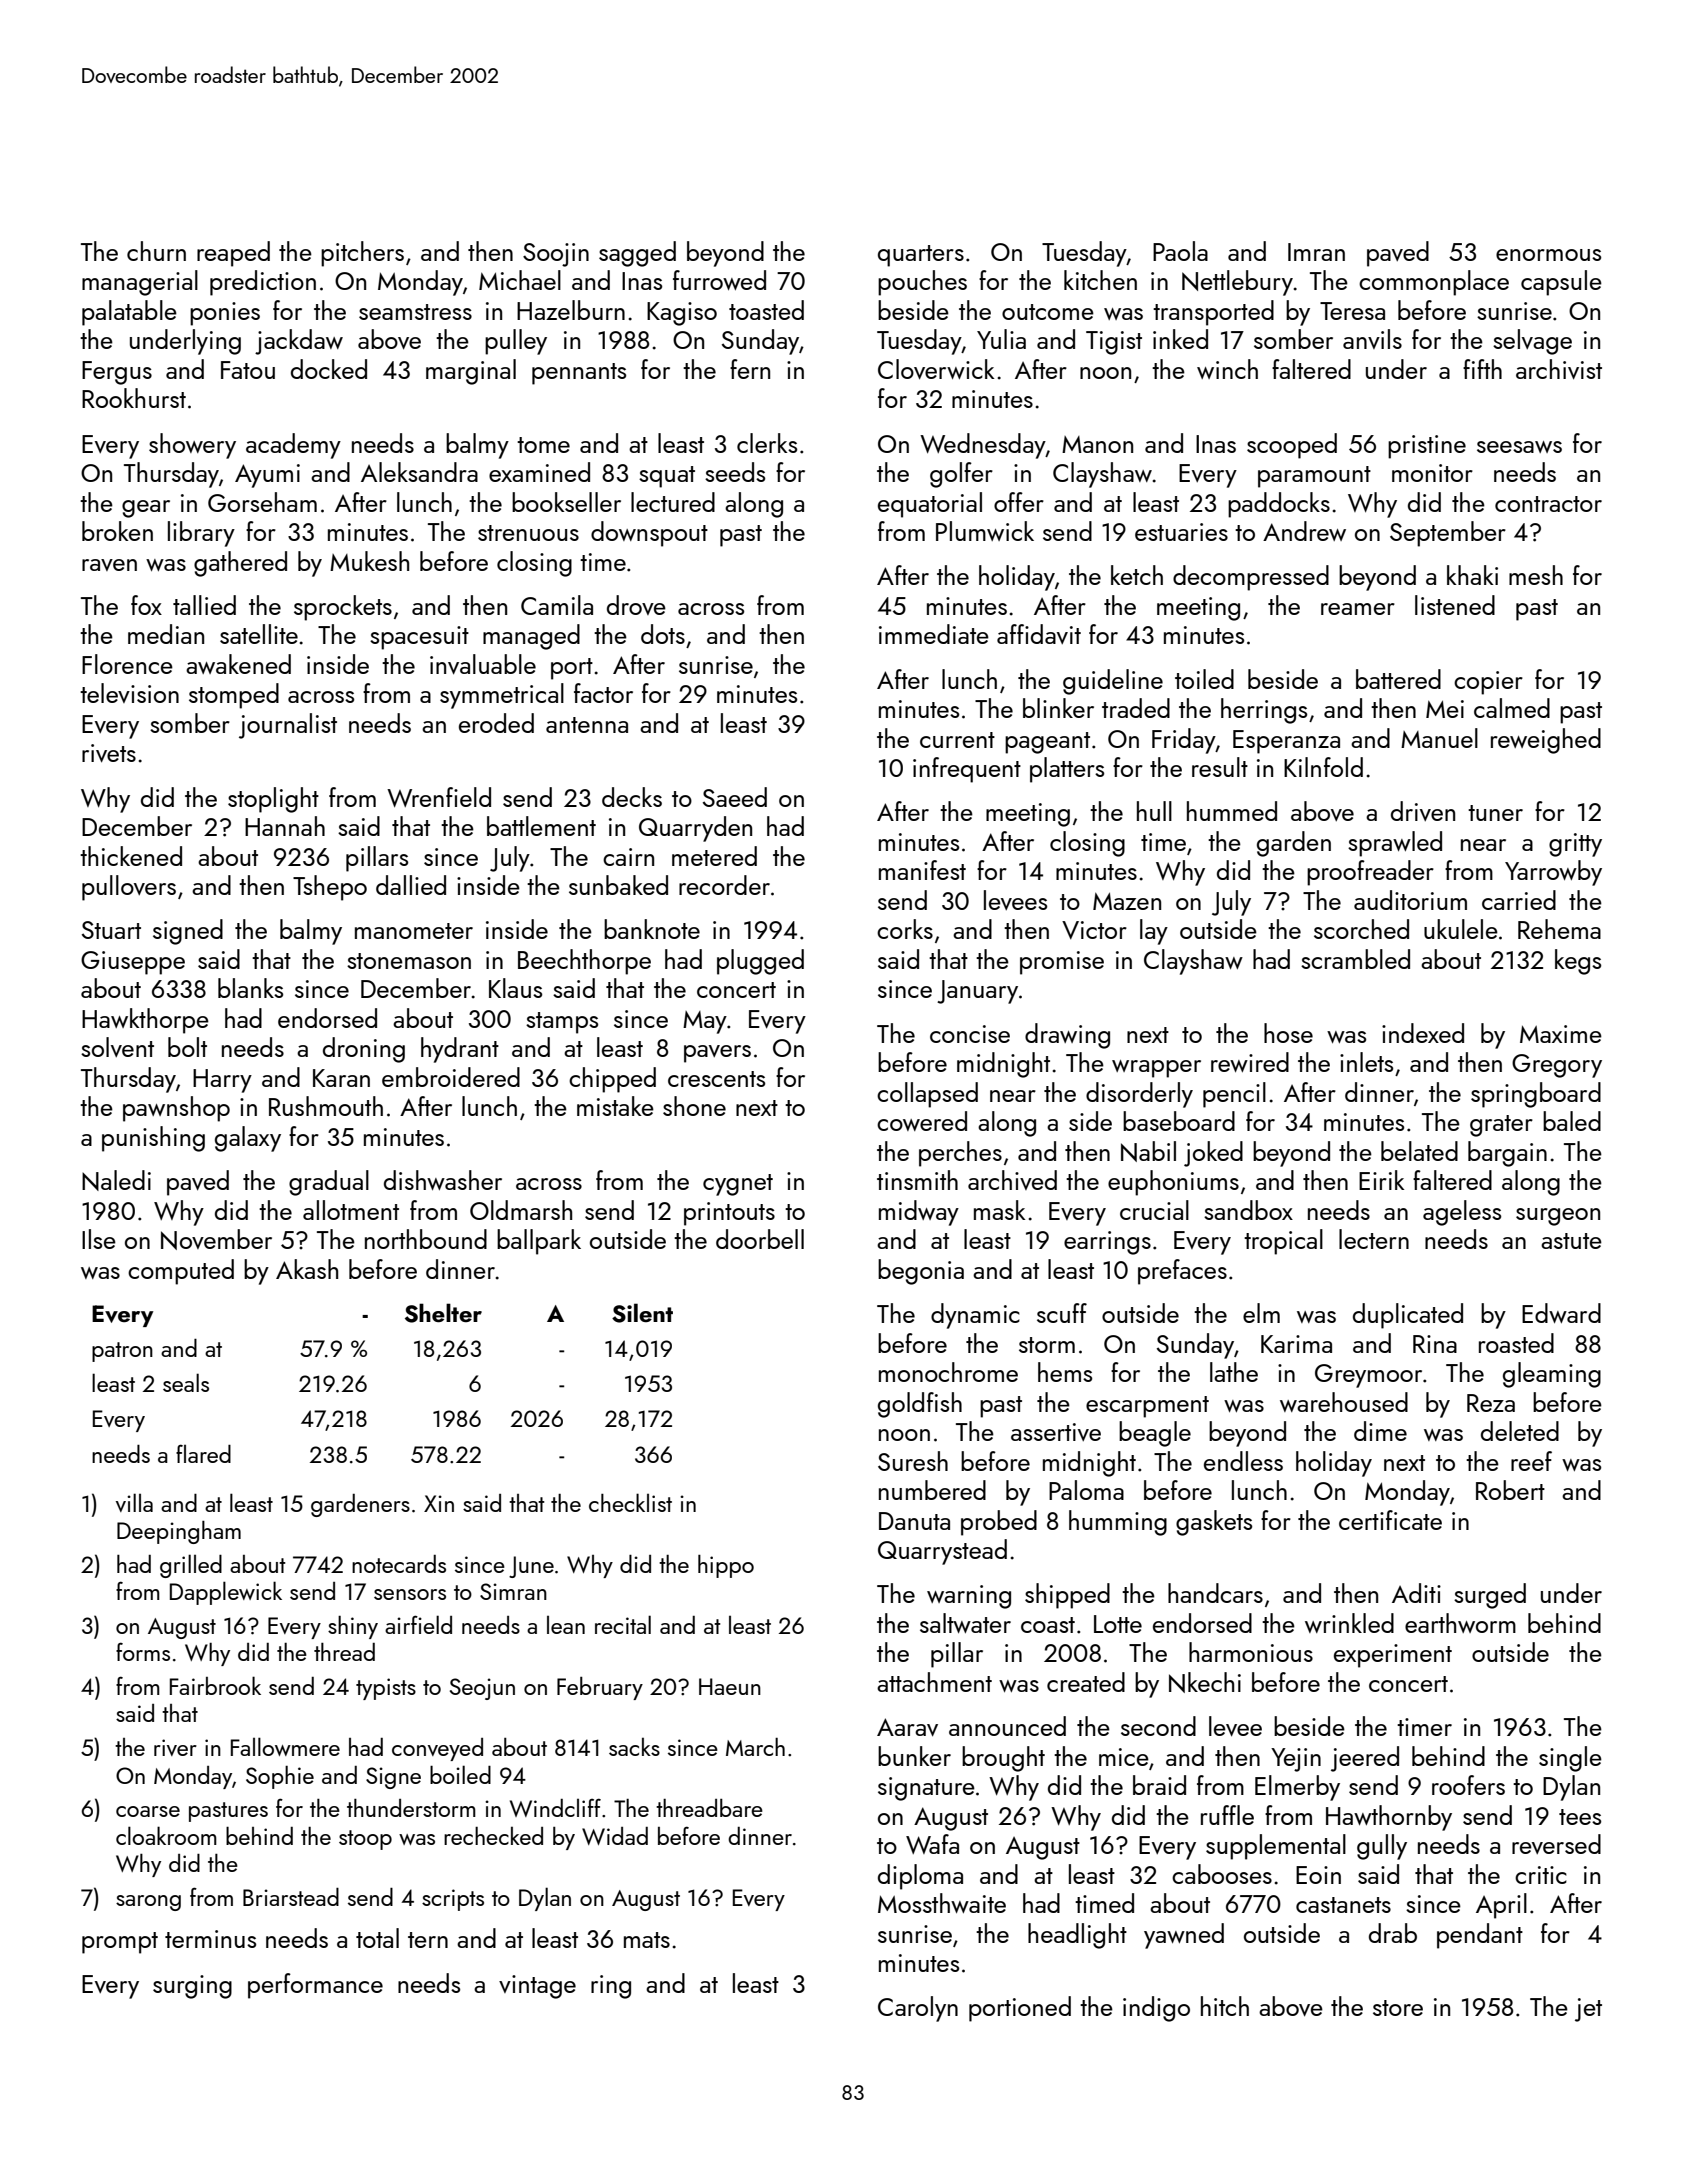  What do you see at coordinates (735, 472) in the screenshot?
I see `seeds` at bounding box center [735, 472].
